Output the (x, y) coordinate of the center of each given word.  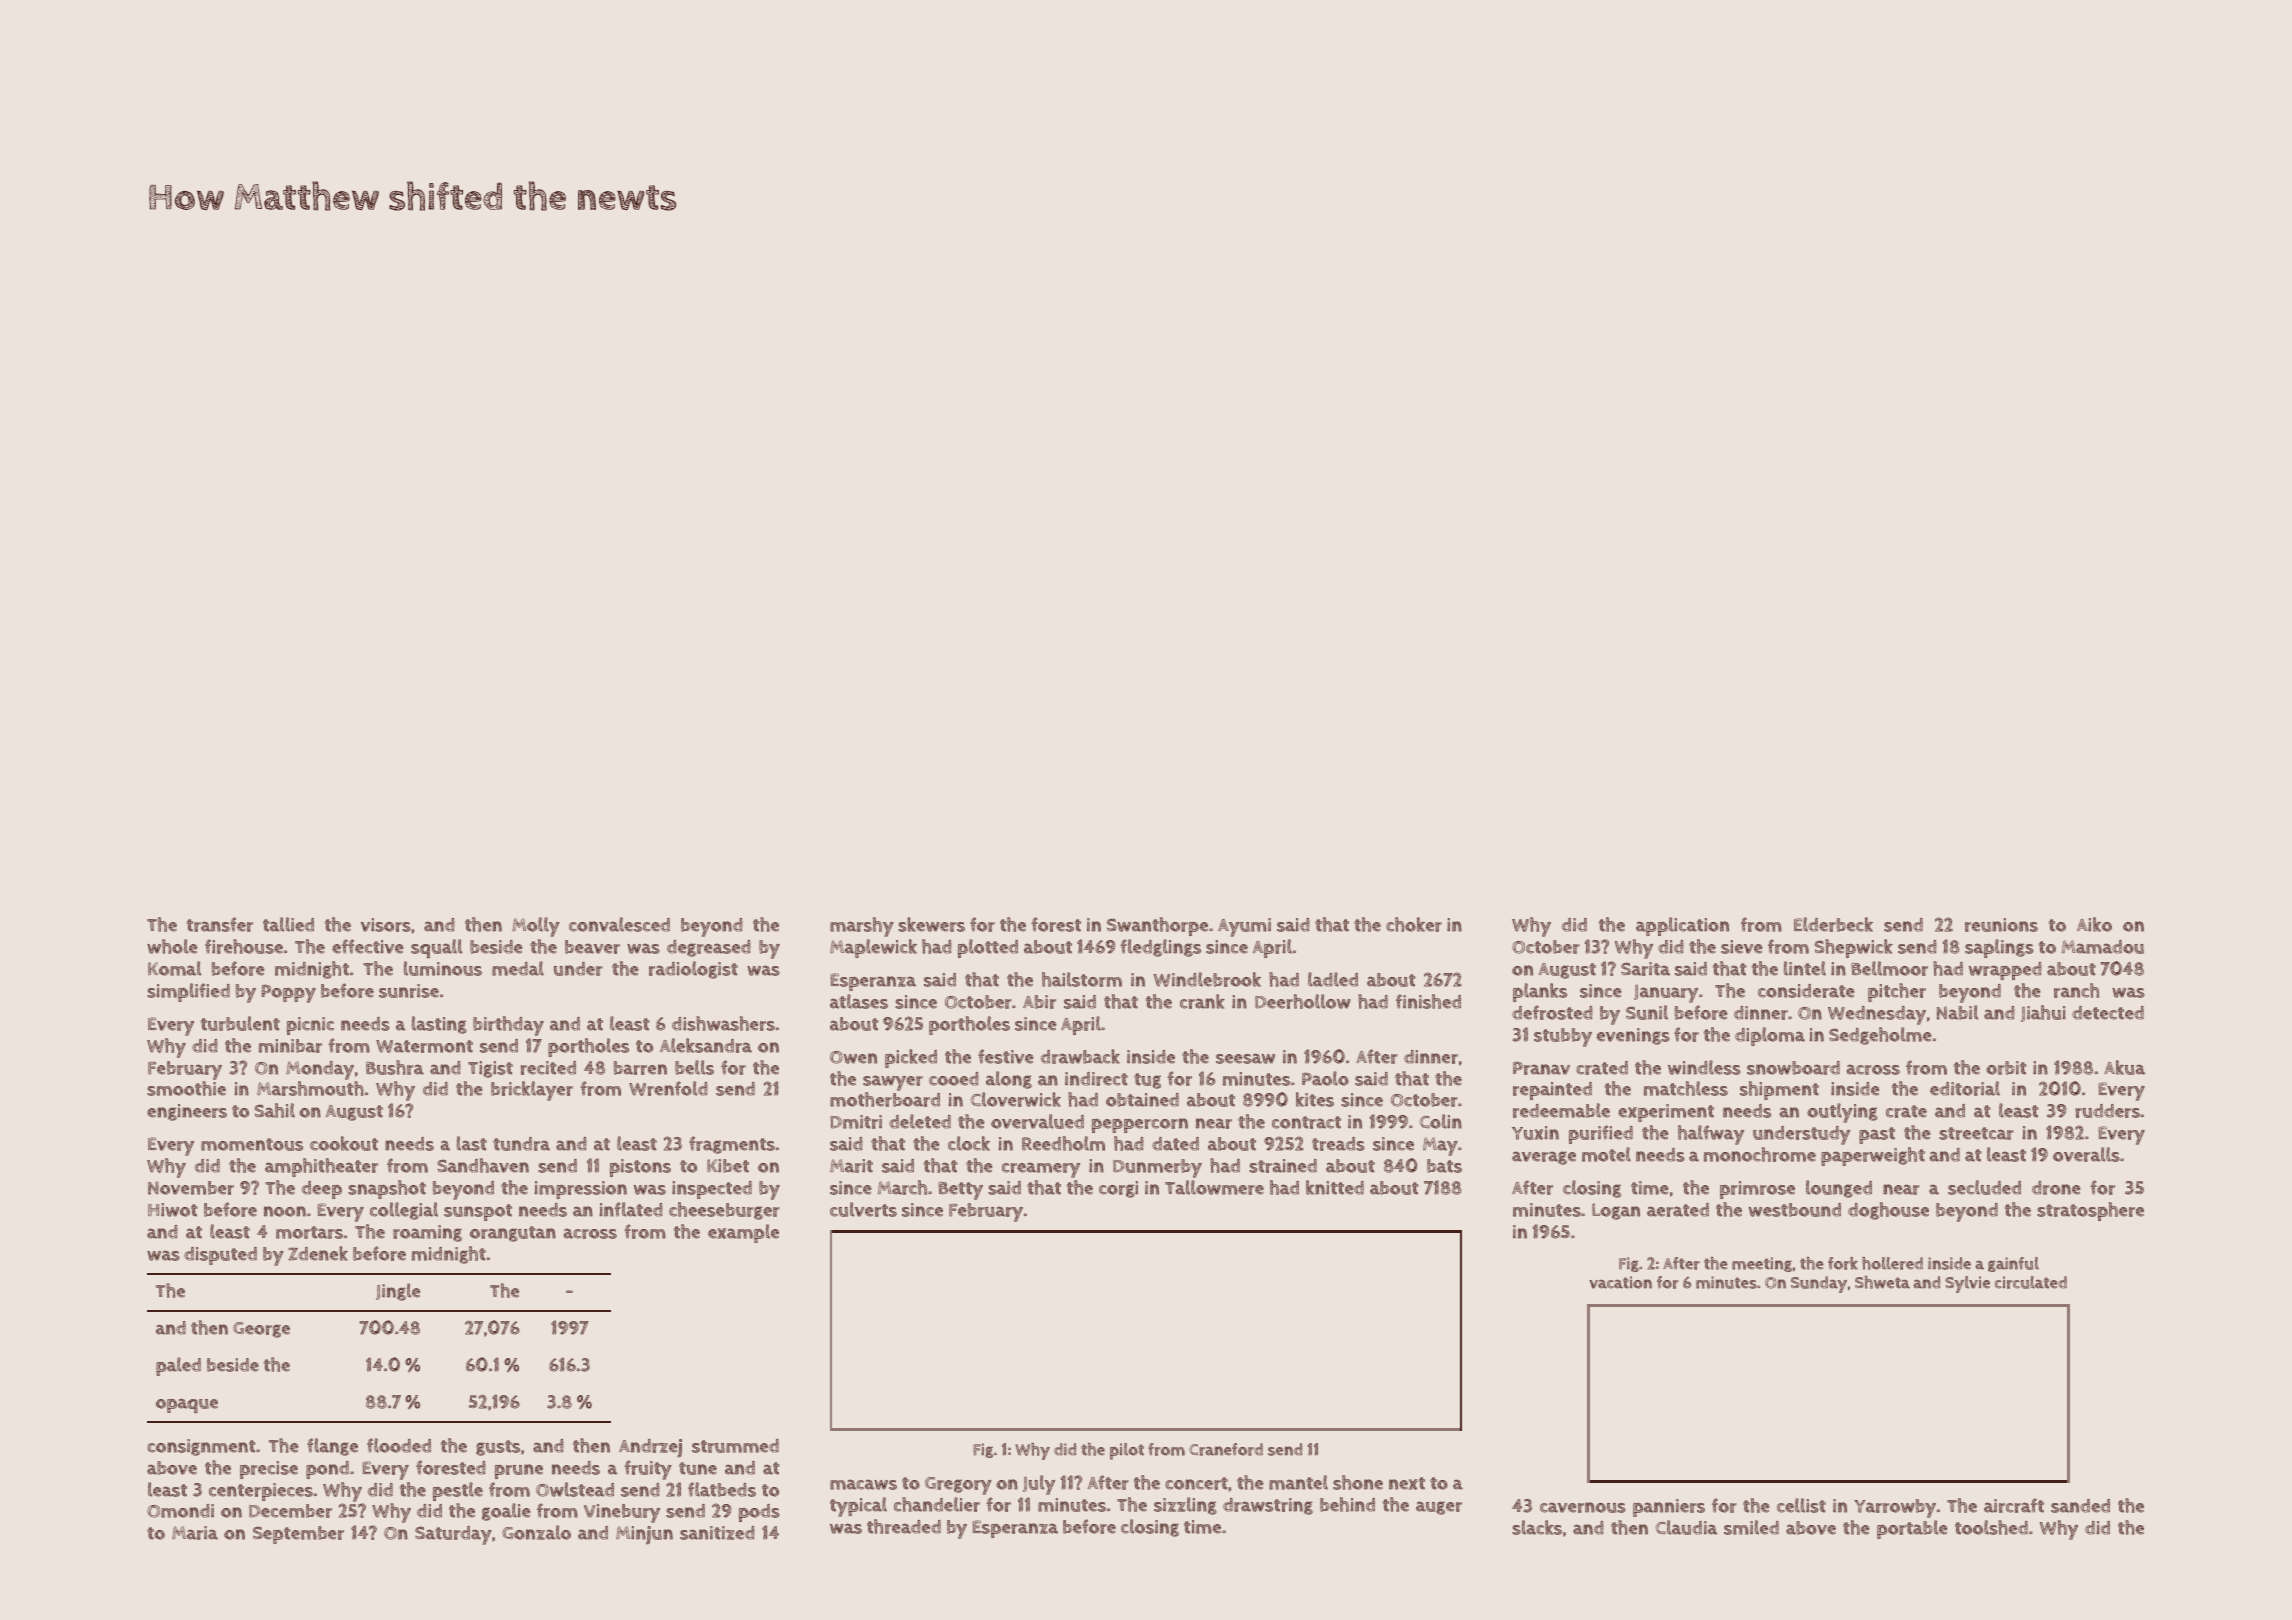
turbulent (240, 1023)
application (1682, 926)
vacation (1620, 1282)
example (743, 1233)
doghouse (1888, 1211)
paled (178, 1366)
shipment (1779, 1090)
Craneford (1226, 1449)
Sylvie (1967, 1284)
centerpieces (261, 1492)
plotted (988, 948)
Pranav (1541, 1068)
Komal (174, 968)
